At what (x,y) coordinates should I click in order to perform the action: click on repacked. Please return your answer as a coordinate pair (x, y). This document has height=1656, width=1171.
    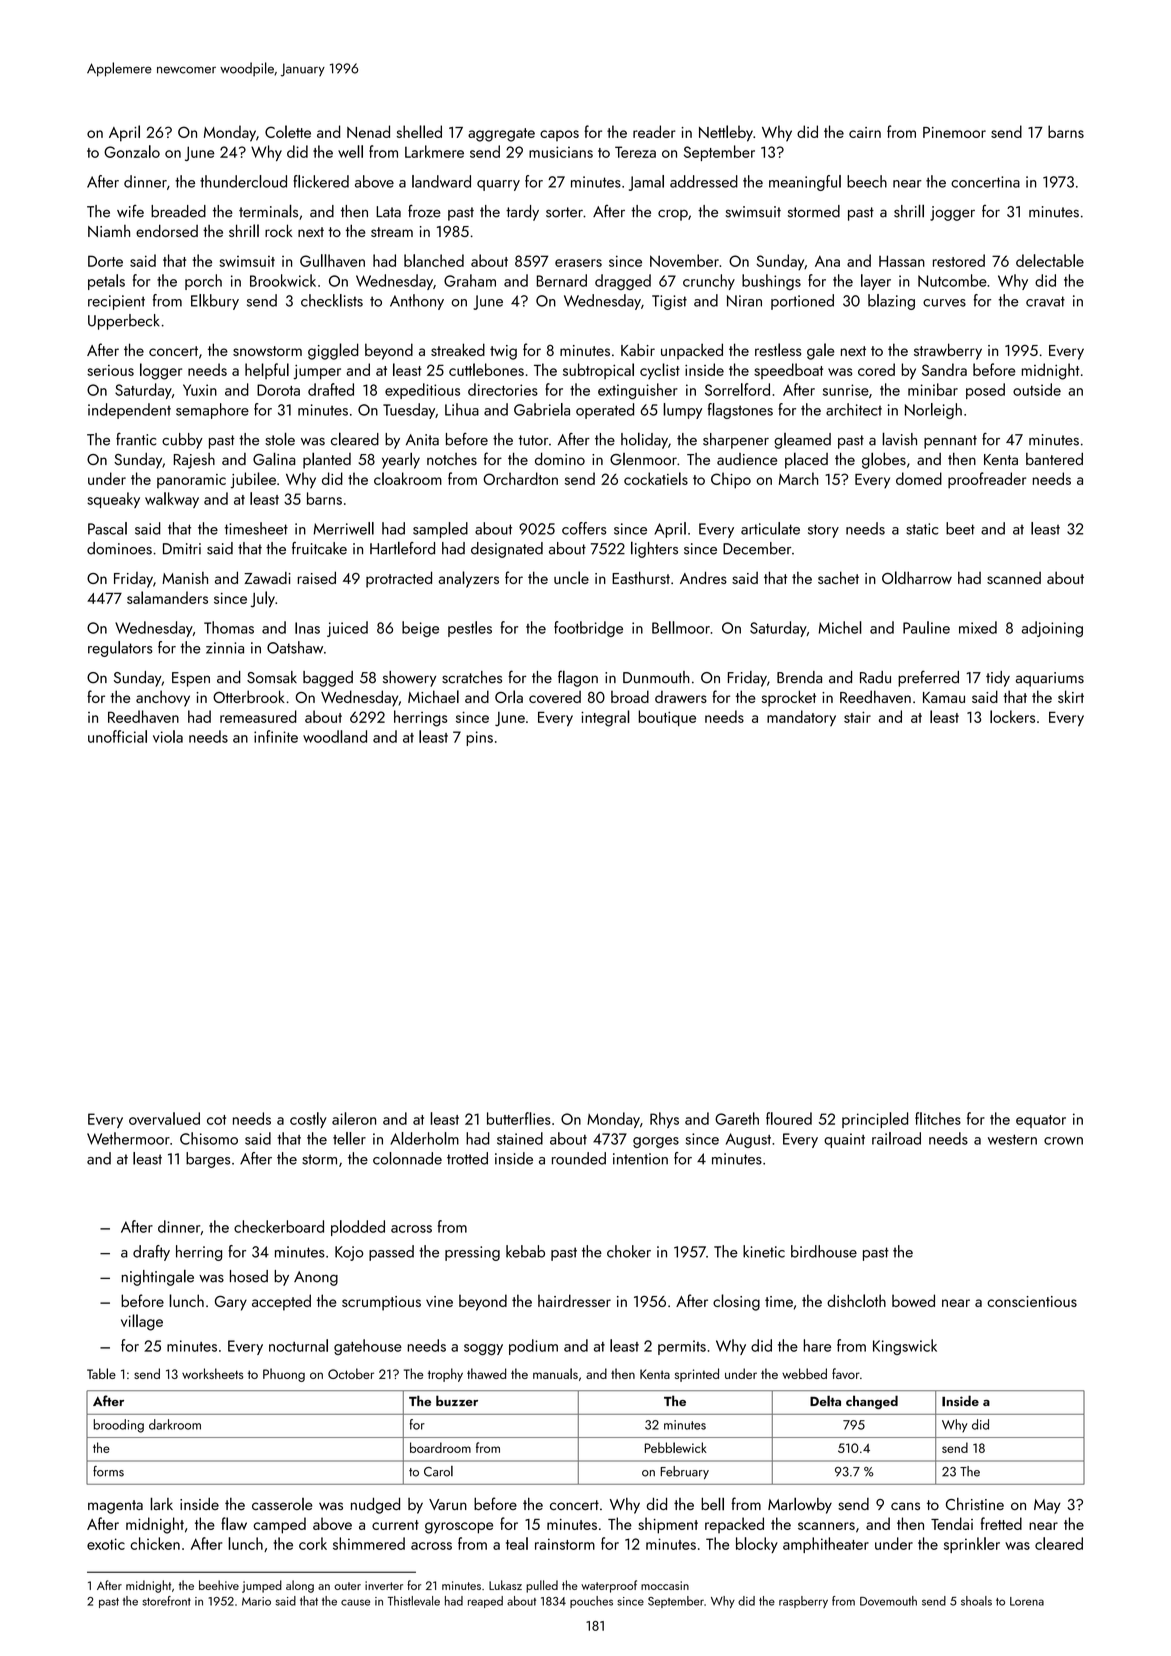
    Looking at the image, I should click on (734, 1525).
